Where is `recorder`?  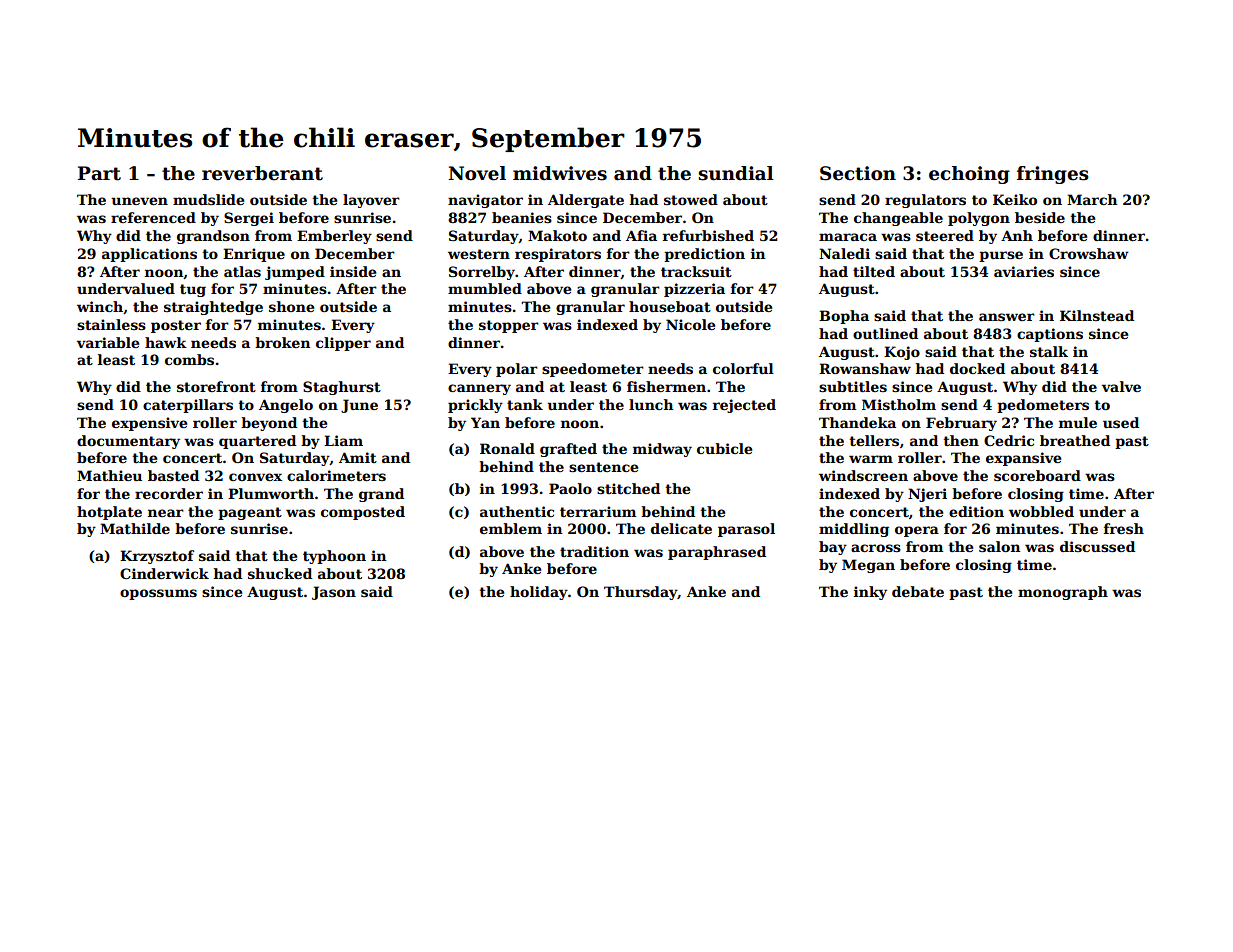
recorder is located at coordinates (169, 493).
